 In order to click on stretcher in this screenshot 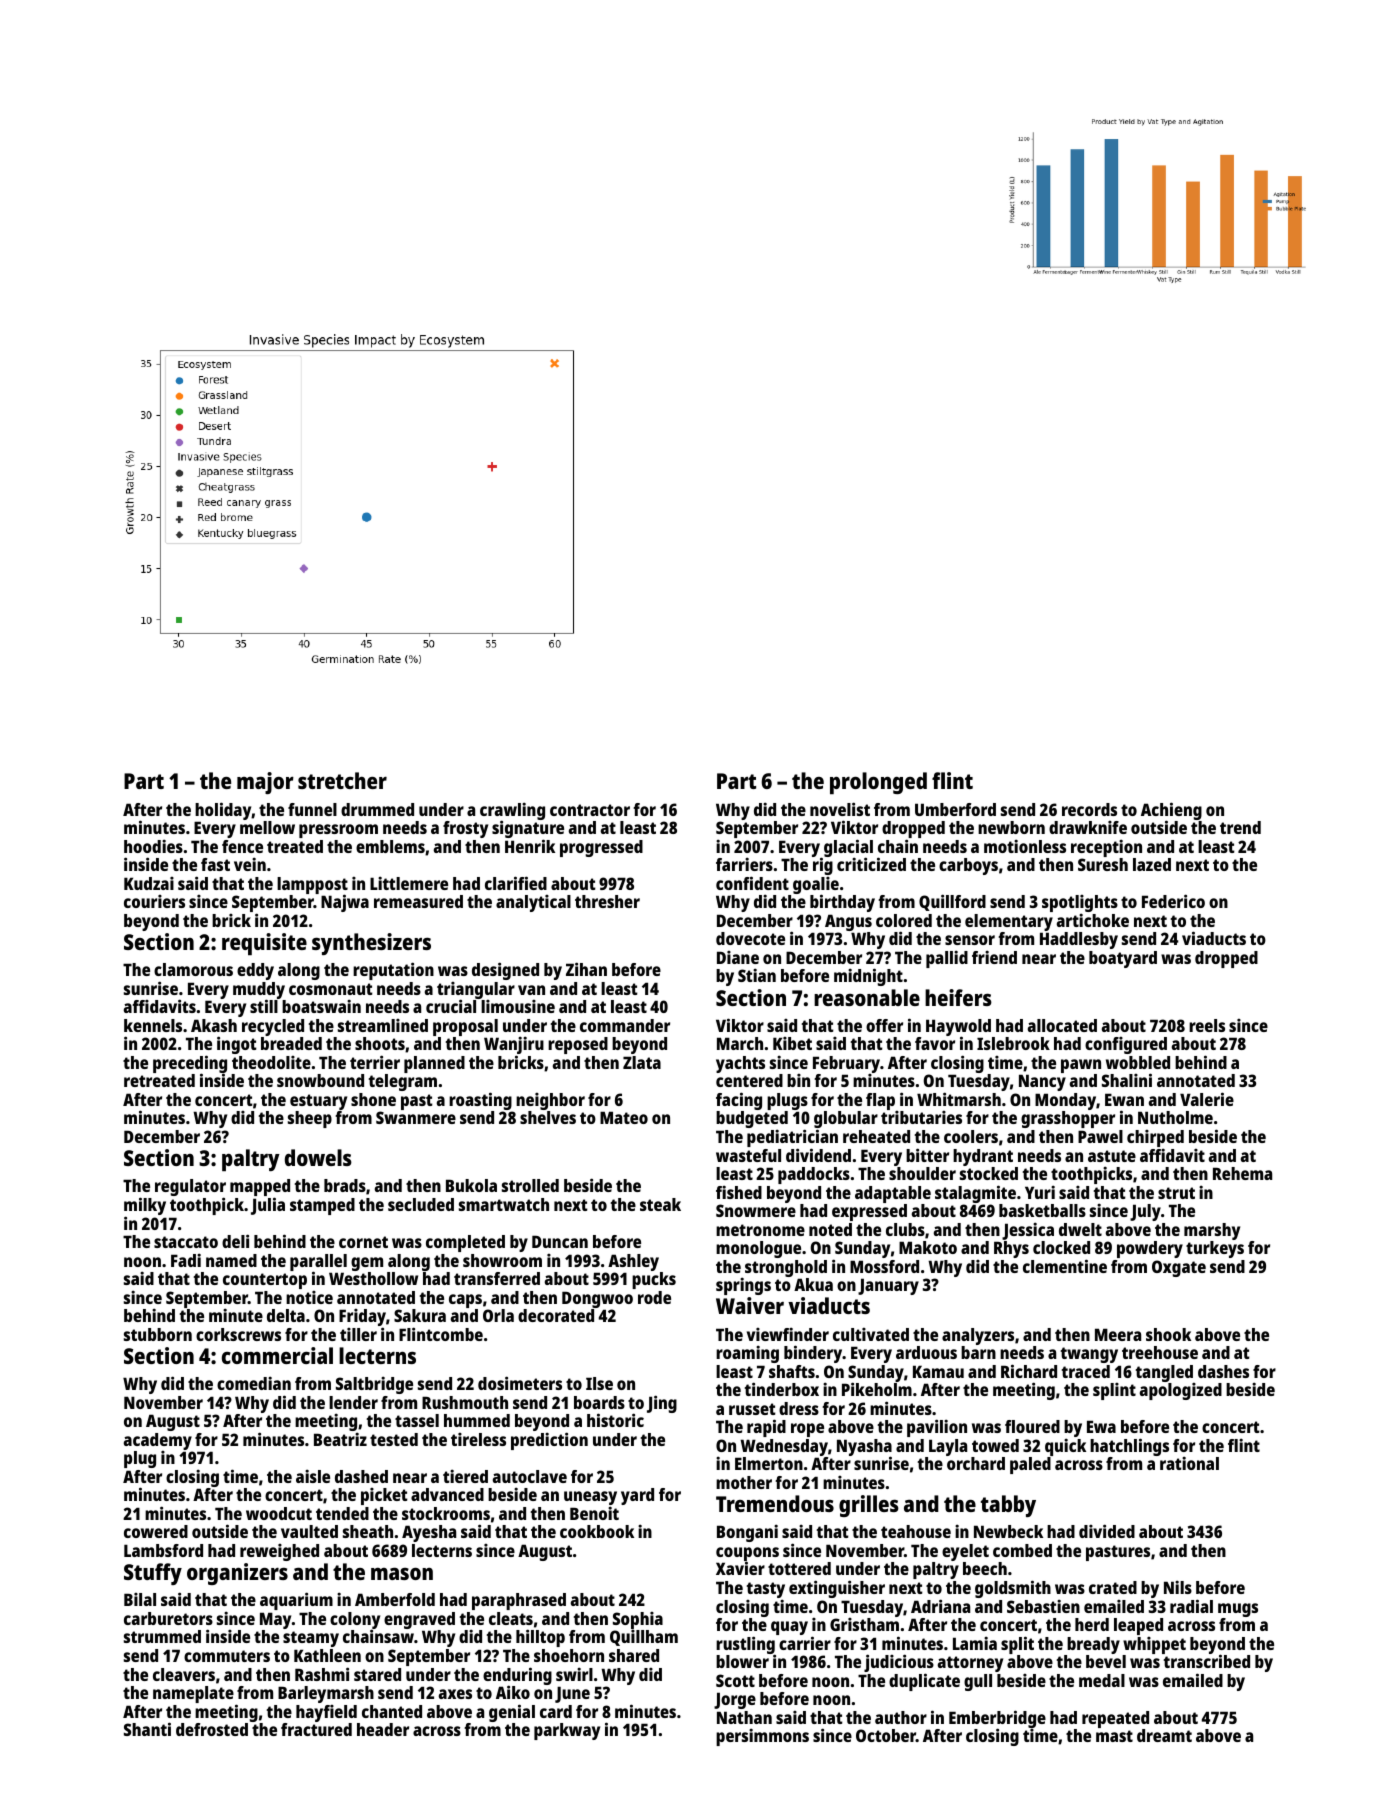, I will do `click(342, 780)`.
